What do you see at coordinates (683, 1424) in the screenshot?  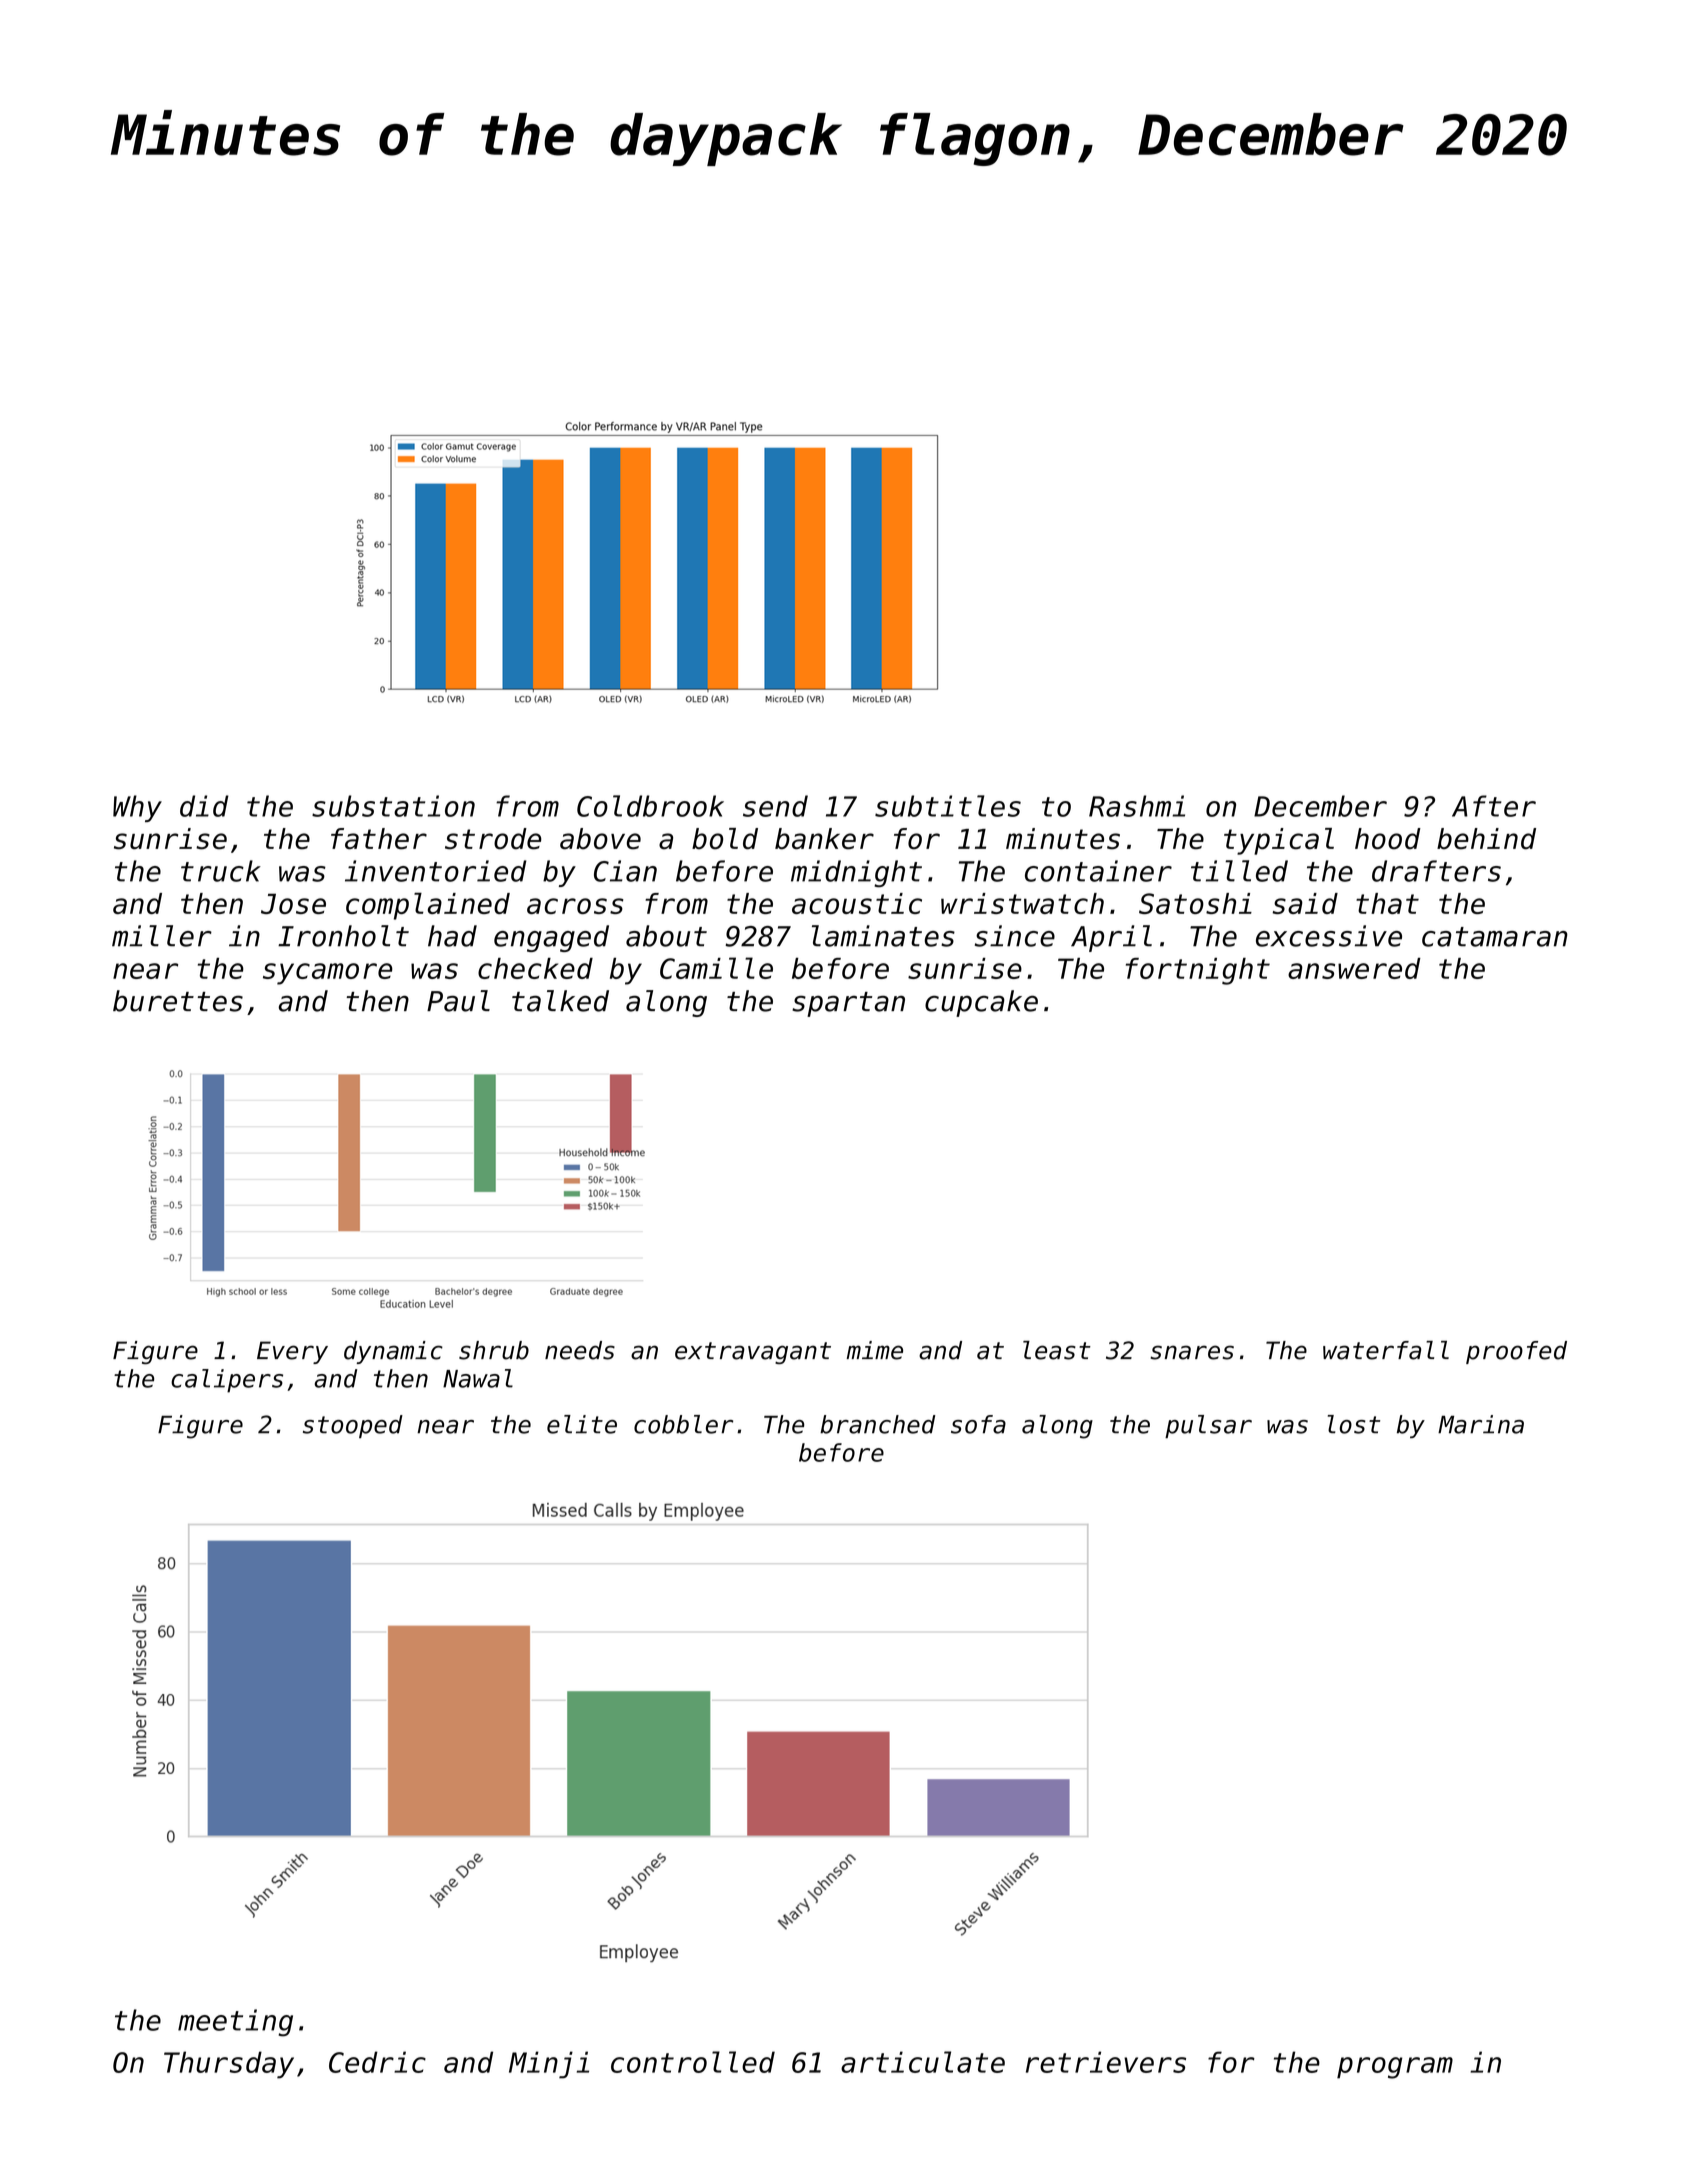 I see `cobbler` at bounding box center [683, 1424].
